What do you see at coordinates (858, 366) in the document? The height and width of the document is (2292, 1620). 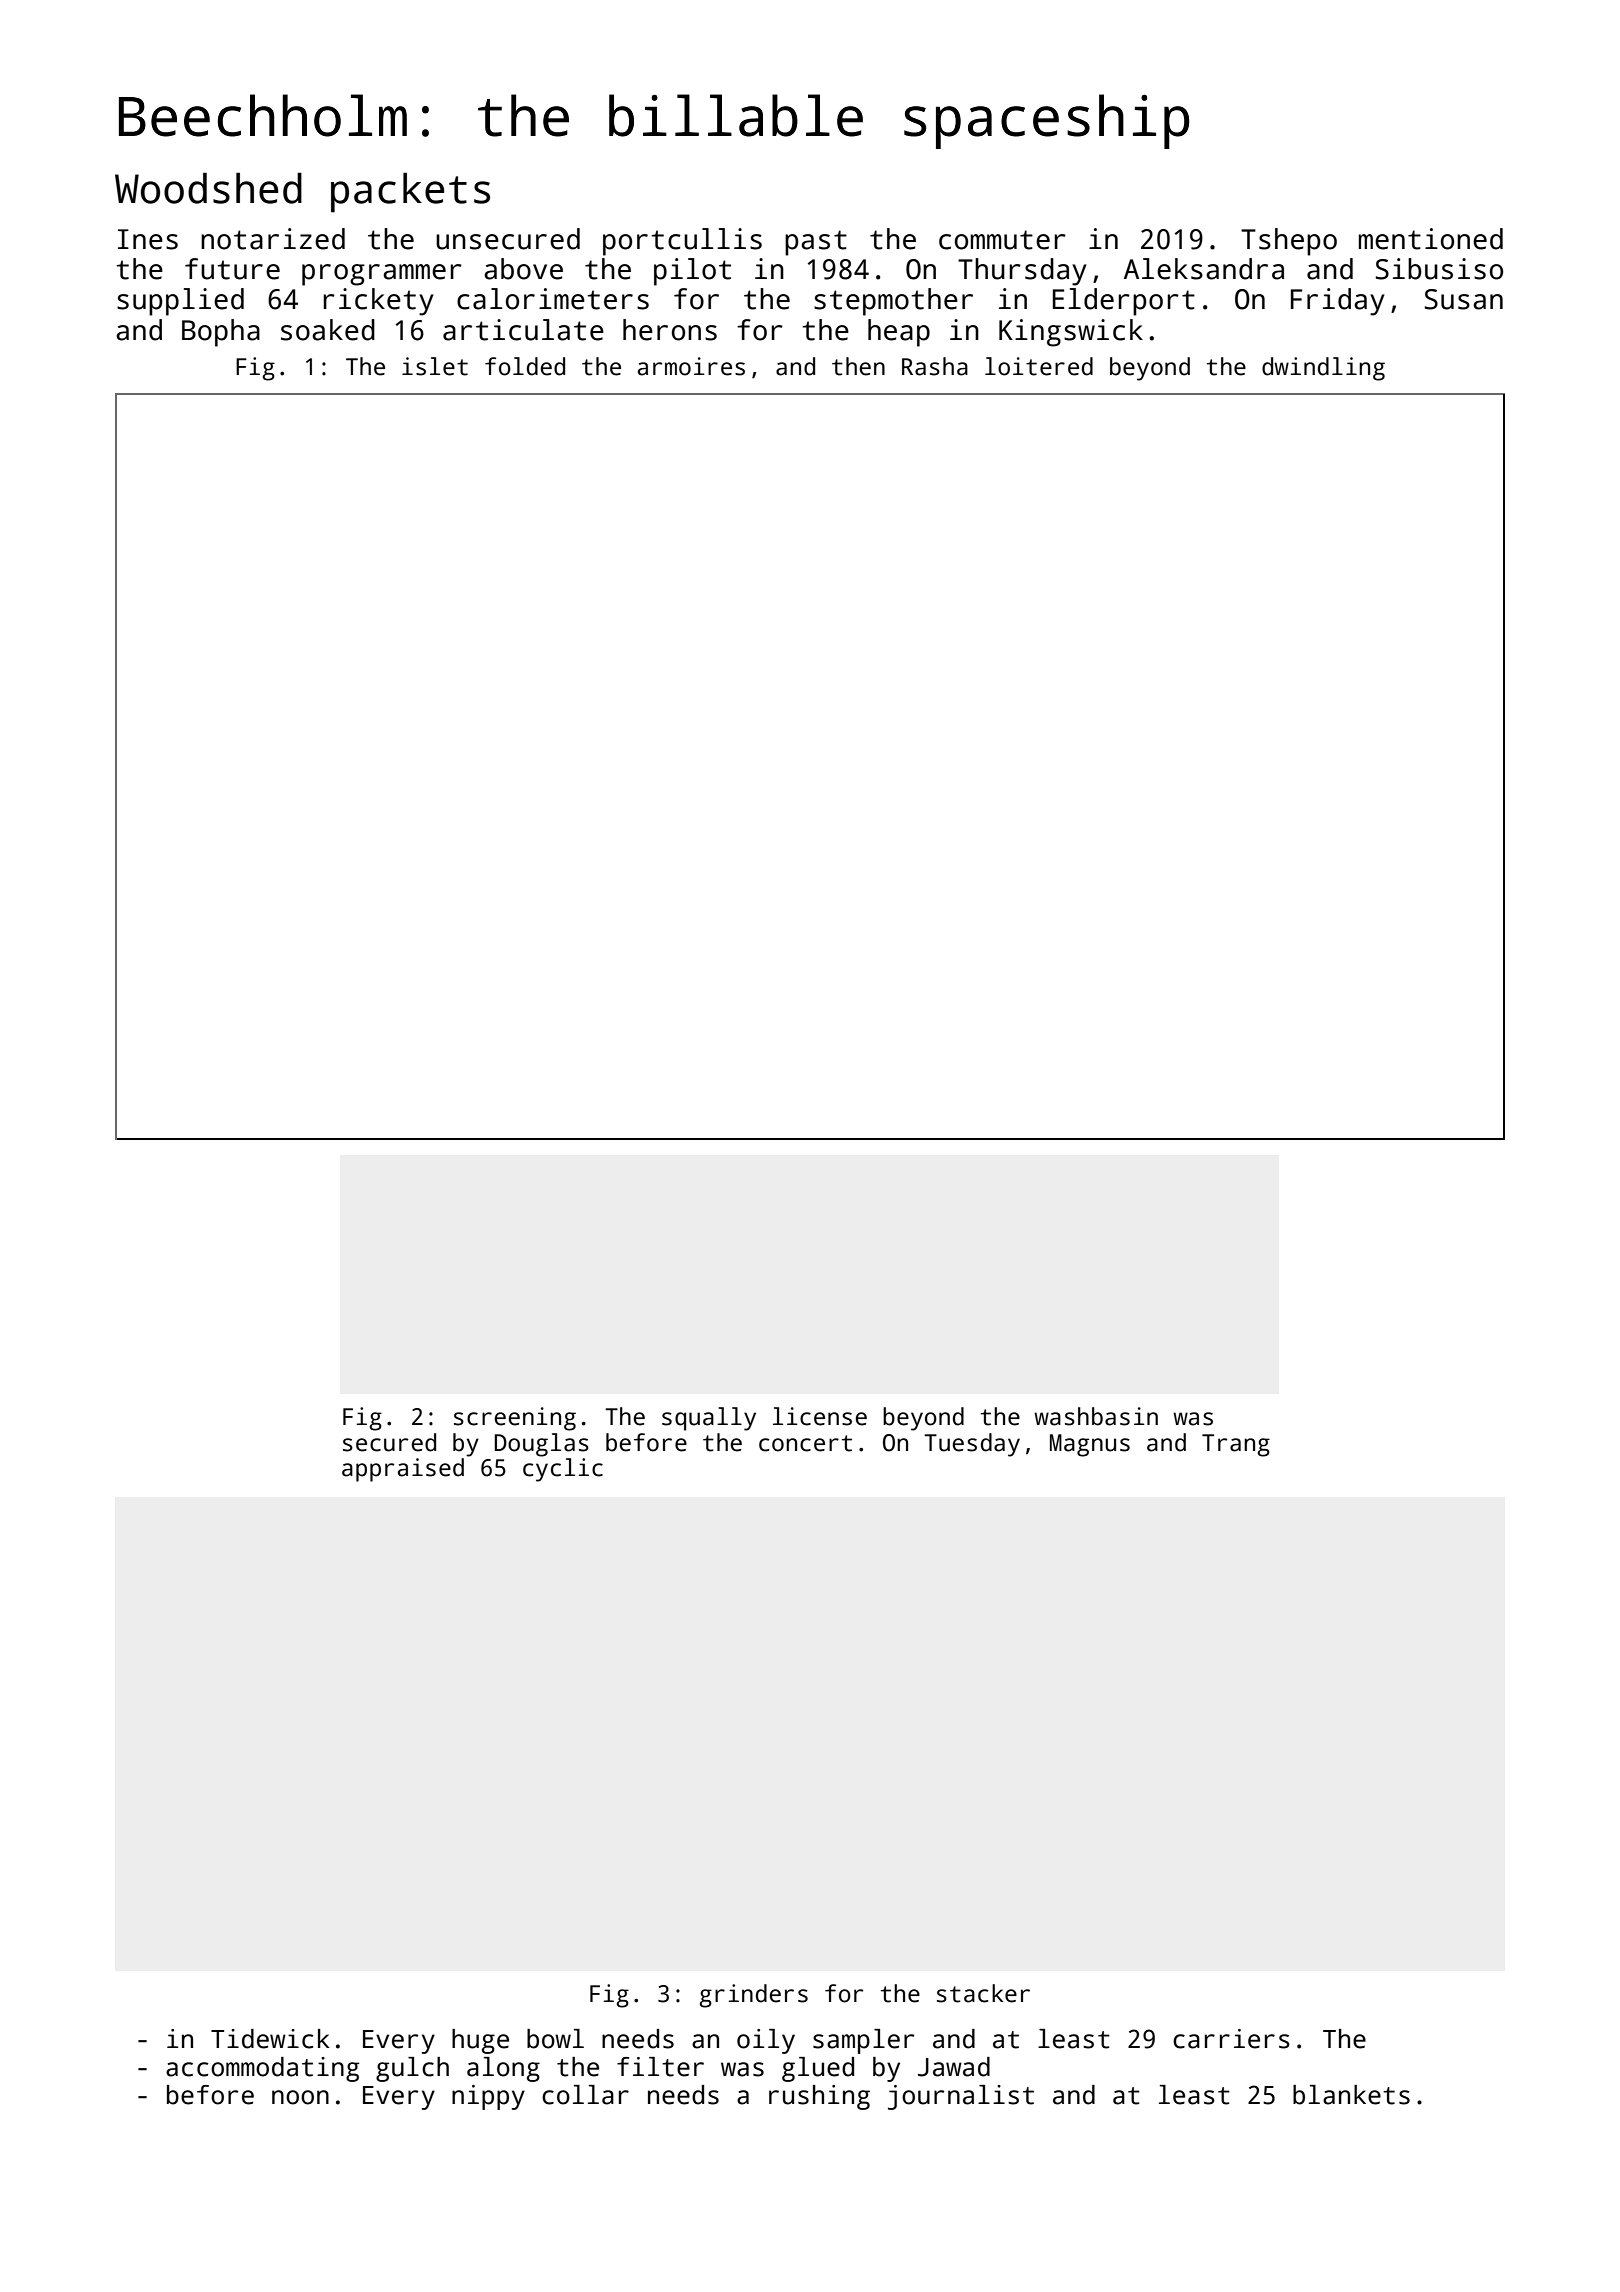 I see `then` at bounding box center [858, 366].
